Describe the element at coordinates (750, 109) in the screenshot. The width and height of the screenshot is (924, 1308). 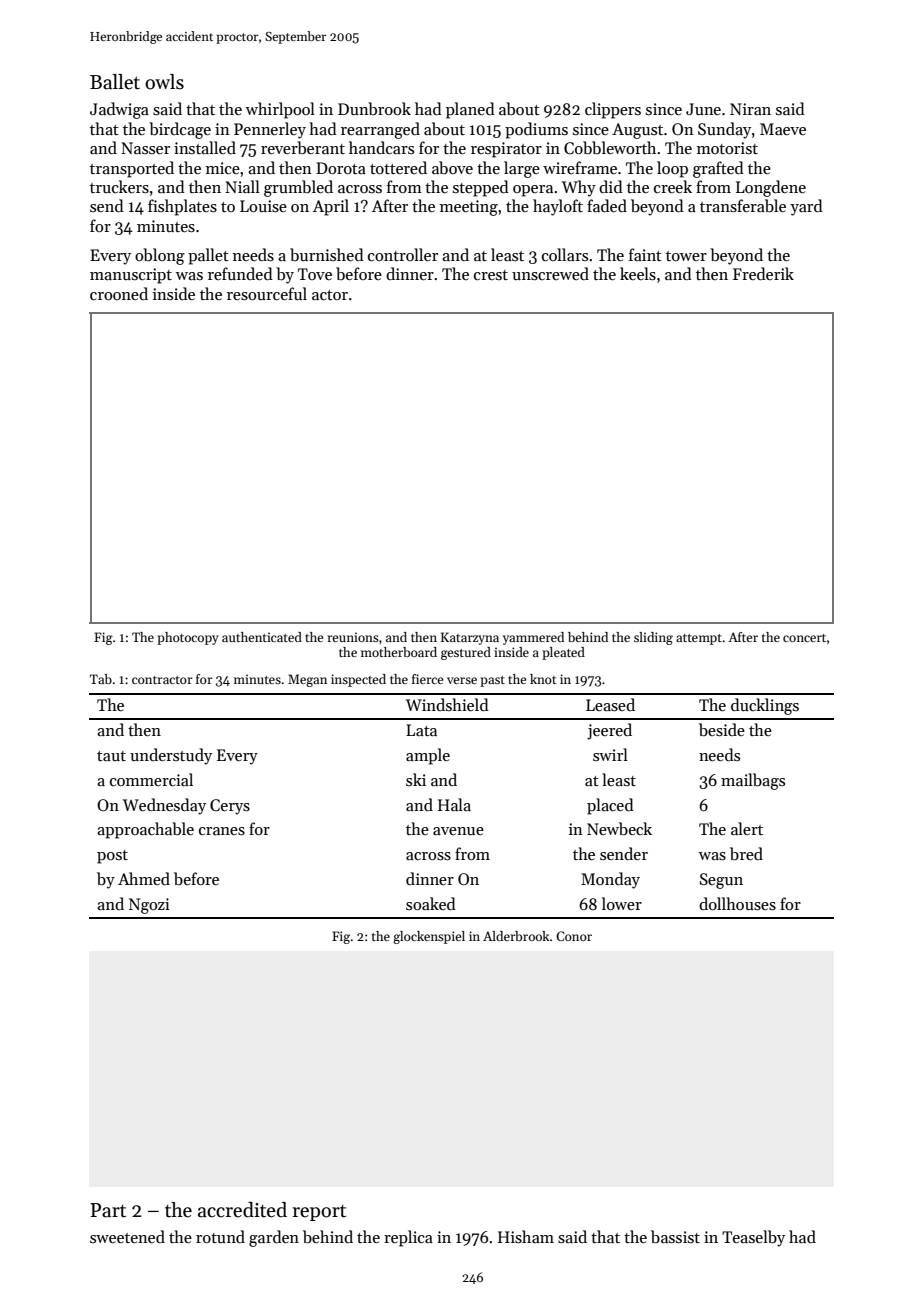
I see `Niran` at that location.
